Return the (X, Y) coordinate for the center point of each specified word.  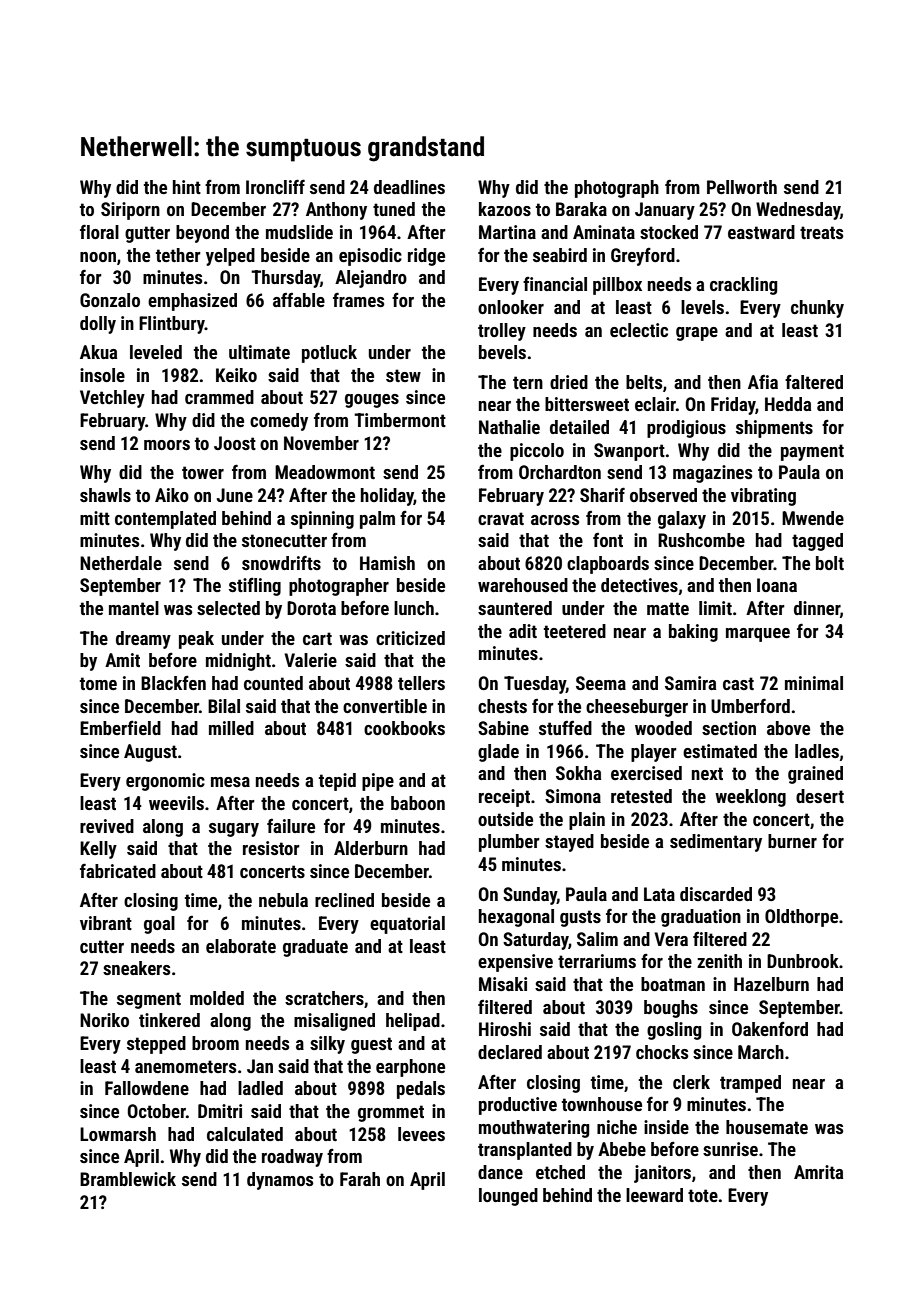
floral (99, 231)
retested (641, 796)
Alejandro (371, 279)
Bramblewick (128, 1179)
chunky (817, 309)
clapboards (608, 565)
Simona (573, 796)
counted (273, 683)
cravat (501, 518)
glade (498, 753)
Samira (690, 683)
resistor (271, 848)
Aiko (172, 495)
